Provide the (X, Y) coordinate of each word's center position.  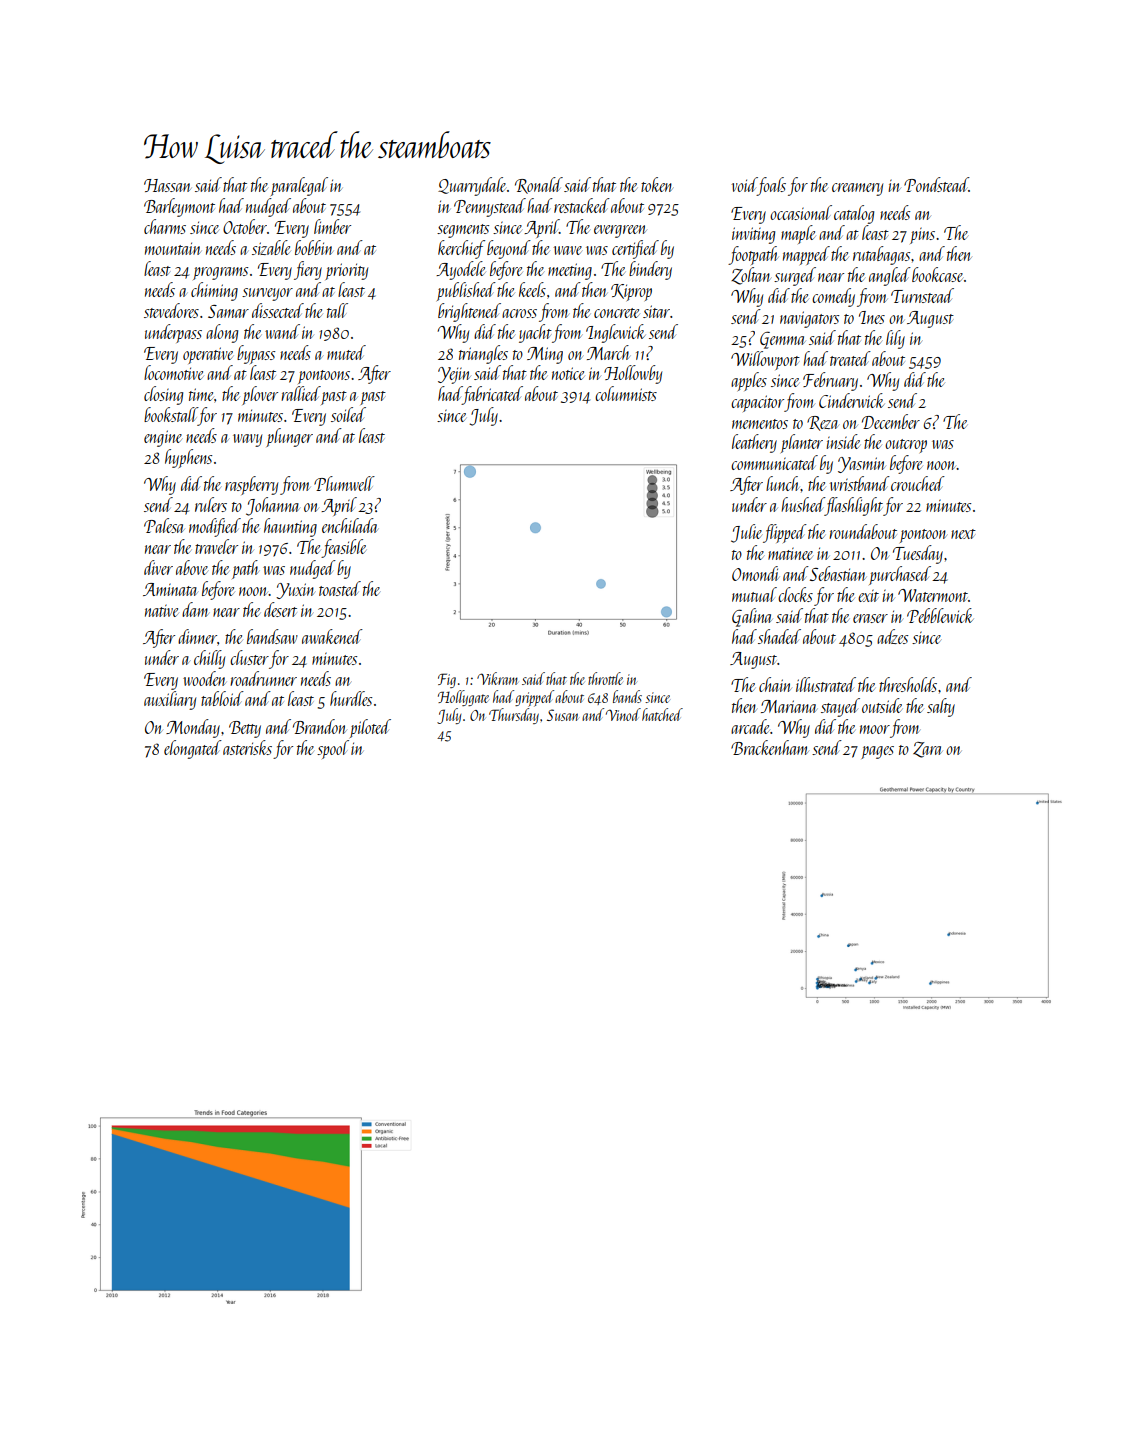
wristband (859, 483)
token (657, 184)
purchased (900, 575)
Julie (746, 533)
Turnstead (922, 295)
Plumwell (344, 483)
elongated (193, 749)
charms (165, 226)
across (519, 313)
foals (772, 186)
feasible (344, 548)
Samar (228, 311)
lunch (783, 483)
